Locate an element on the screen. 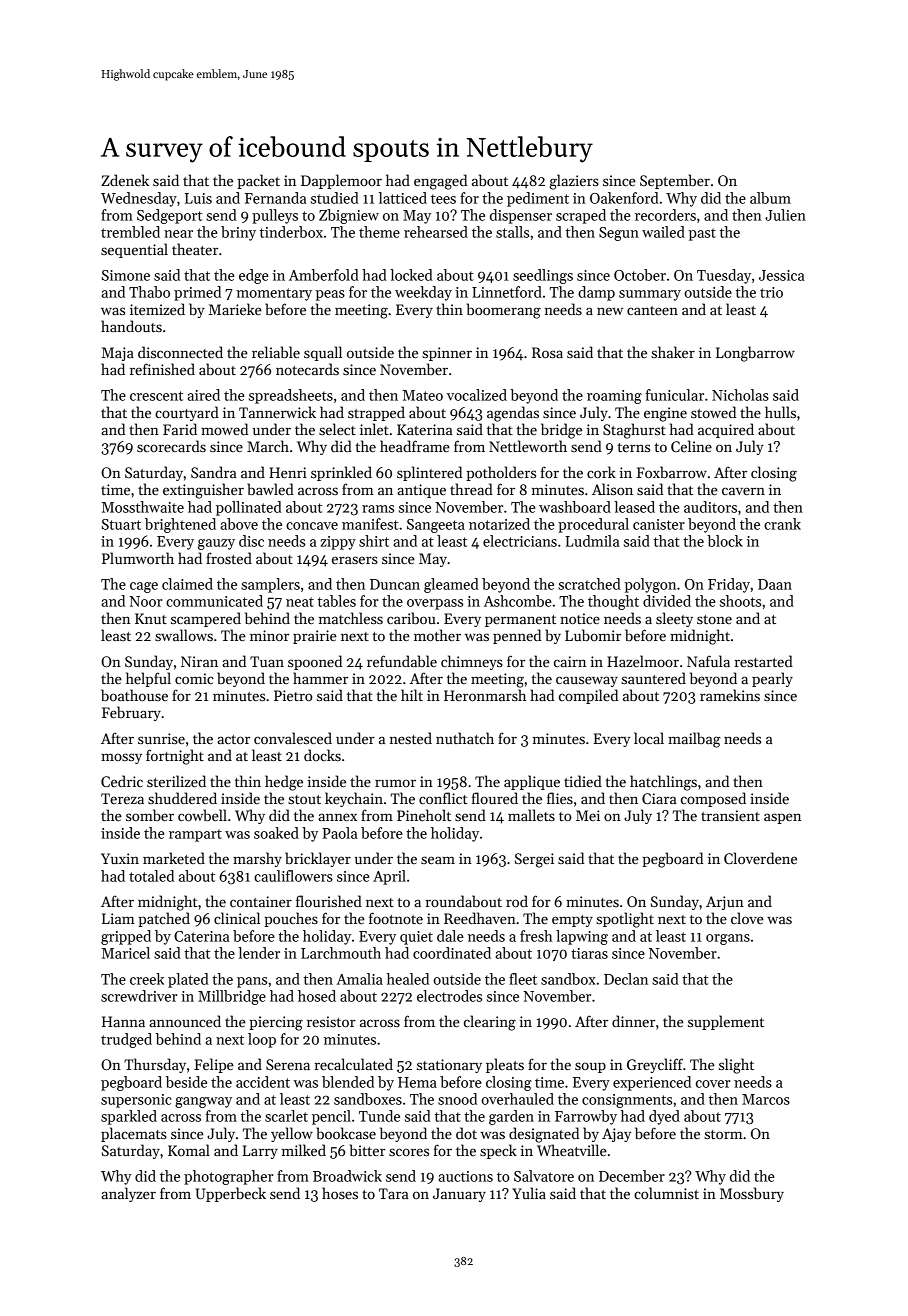  hilt is located at coordinates (412, 695).
